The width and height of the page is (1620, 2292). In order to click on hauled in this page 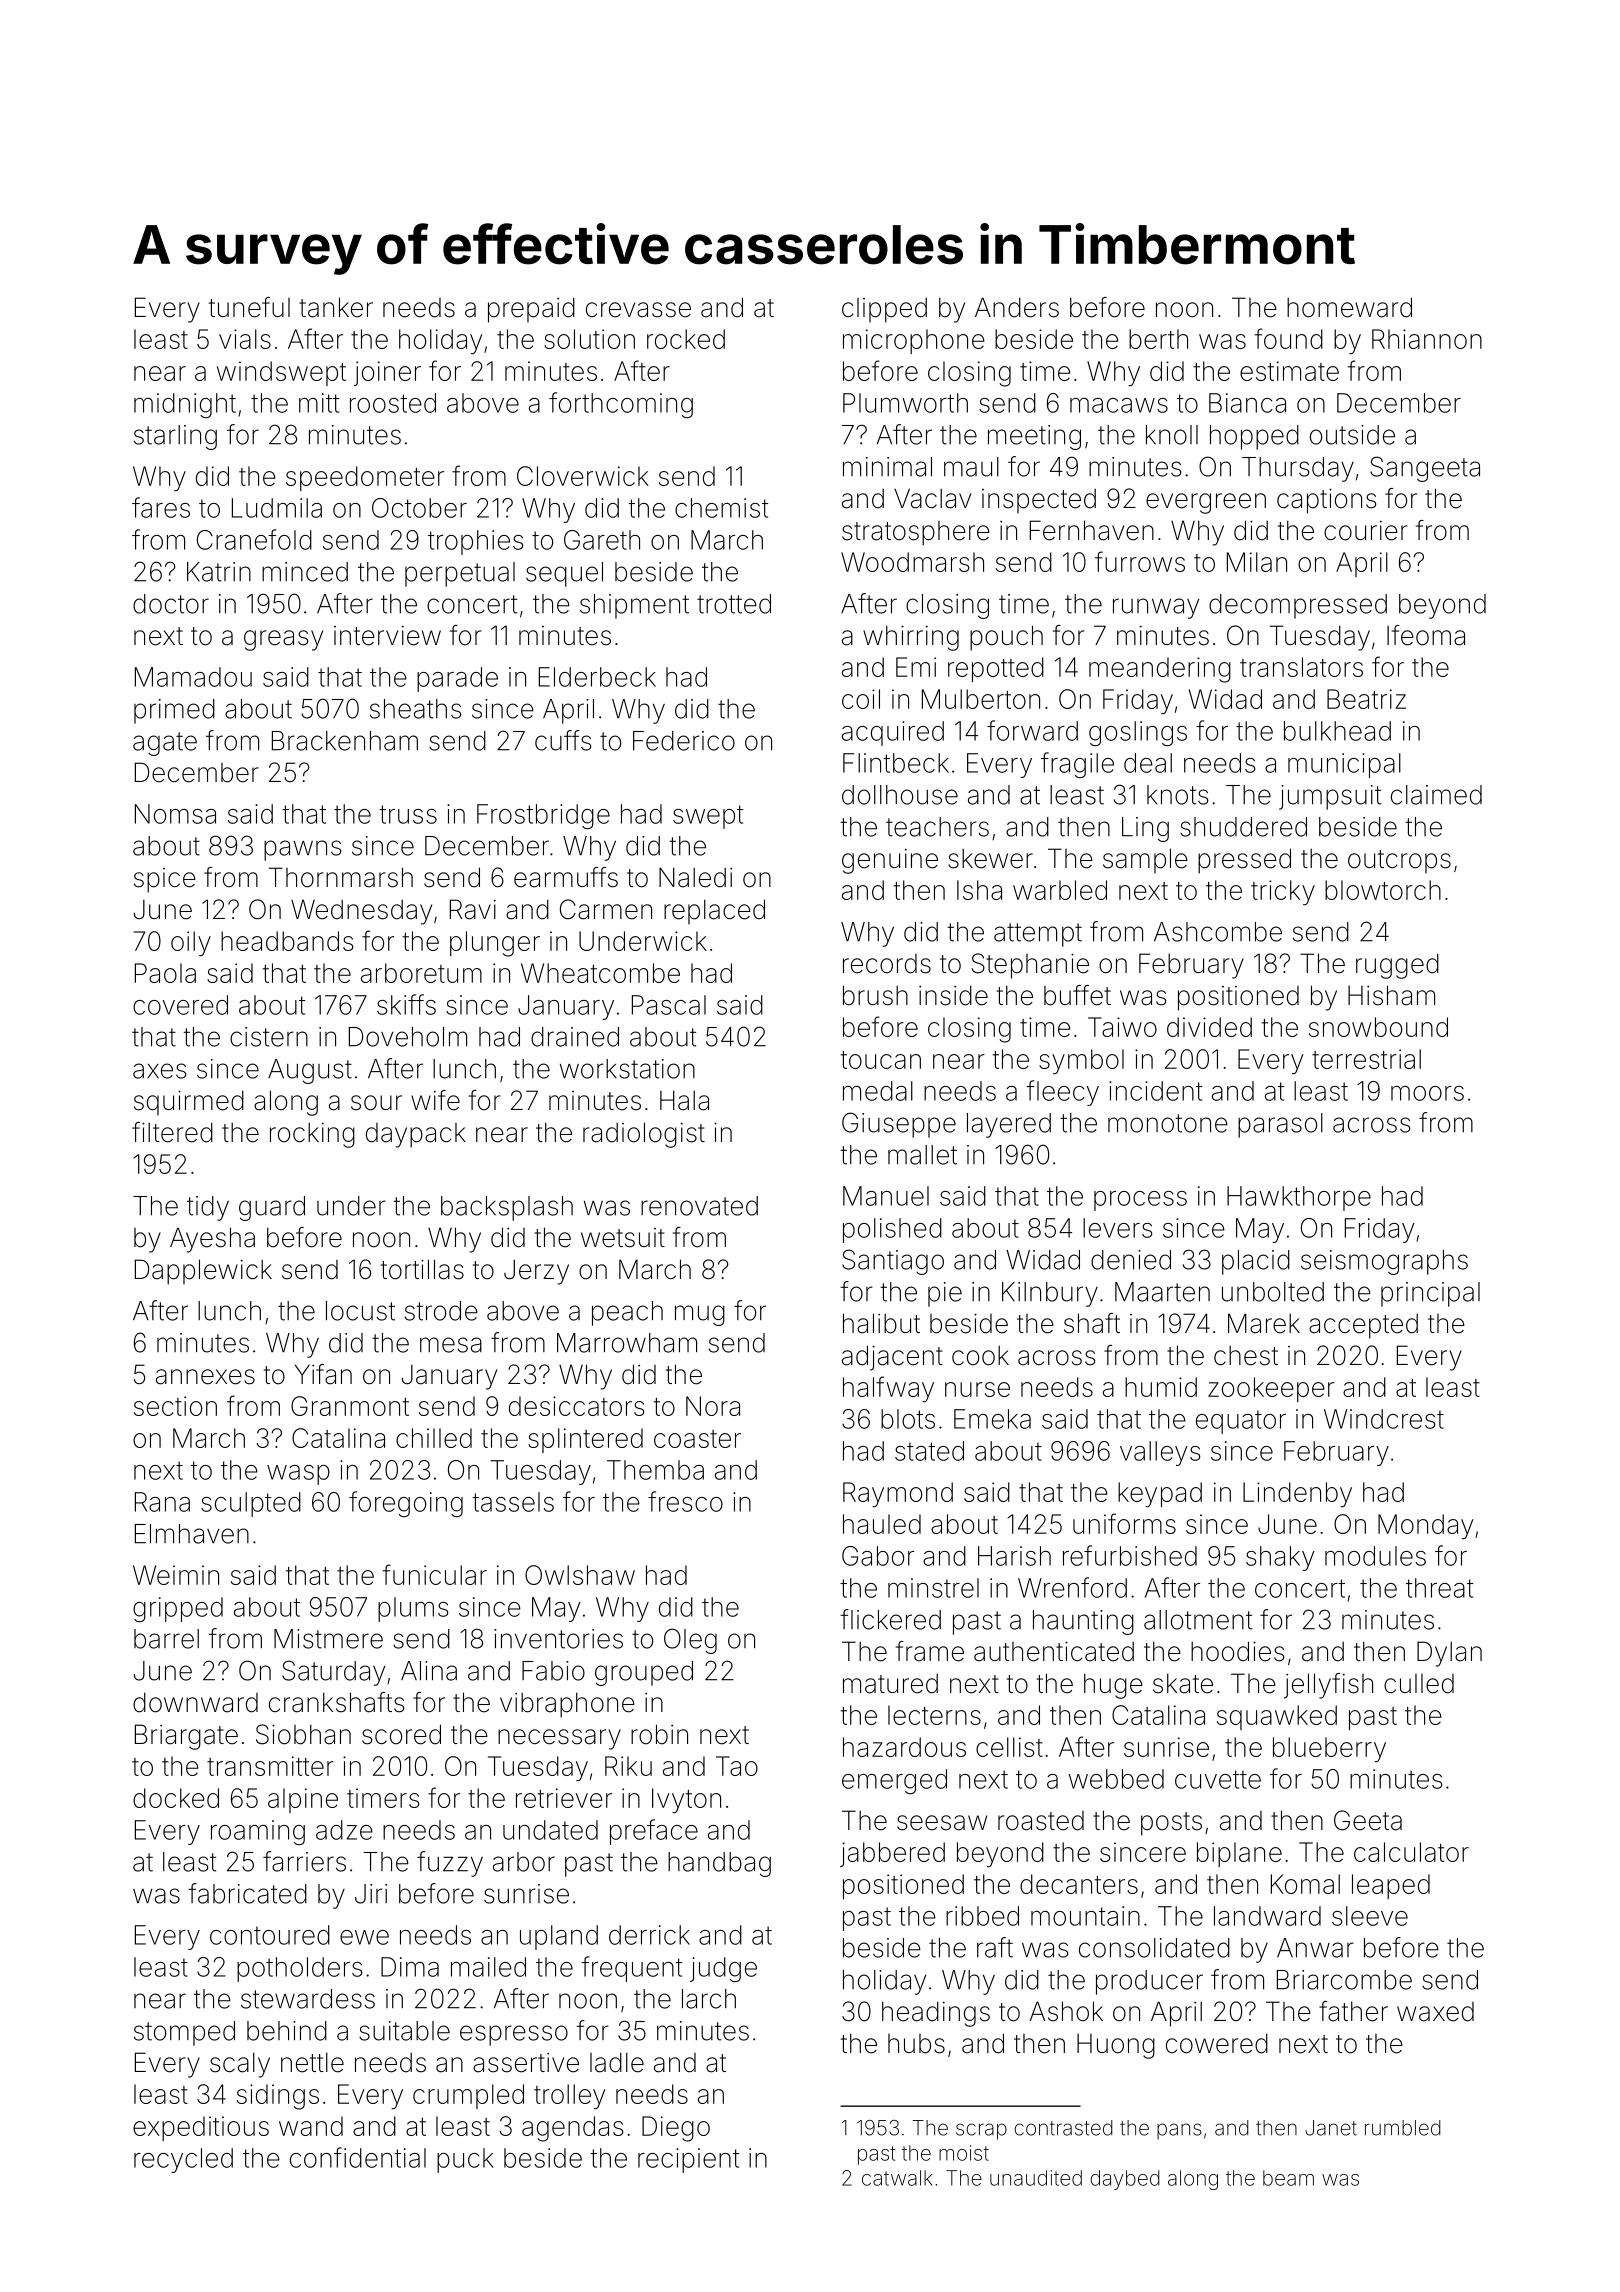, I will do `click(882, 1524)`.
